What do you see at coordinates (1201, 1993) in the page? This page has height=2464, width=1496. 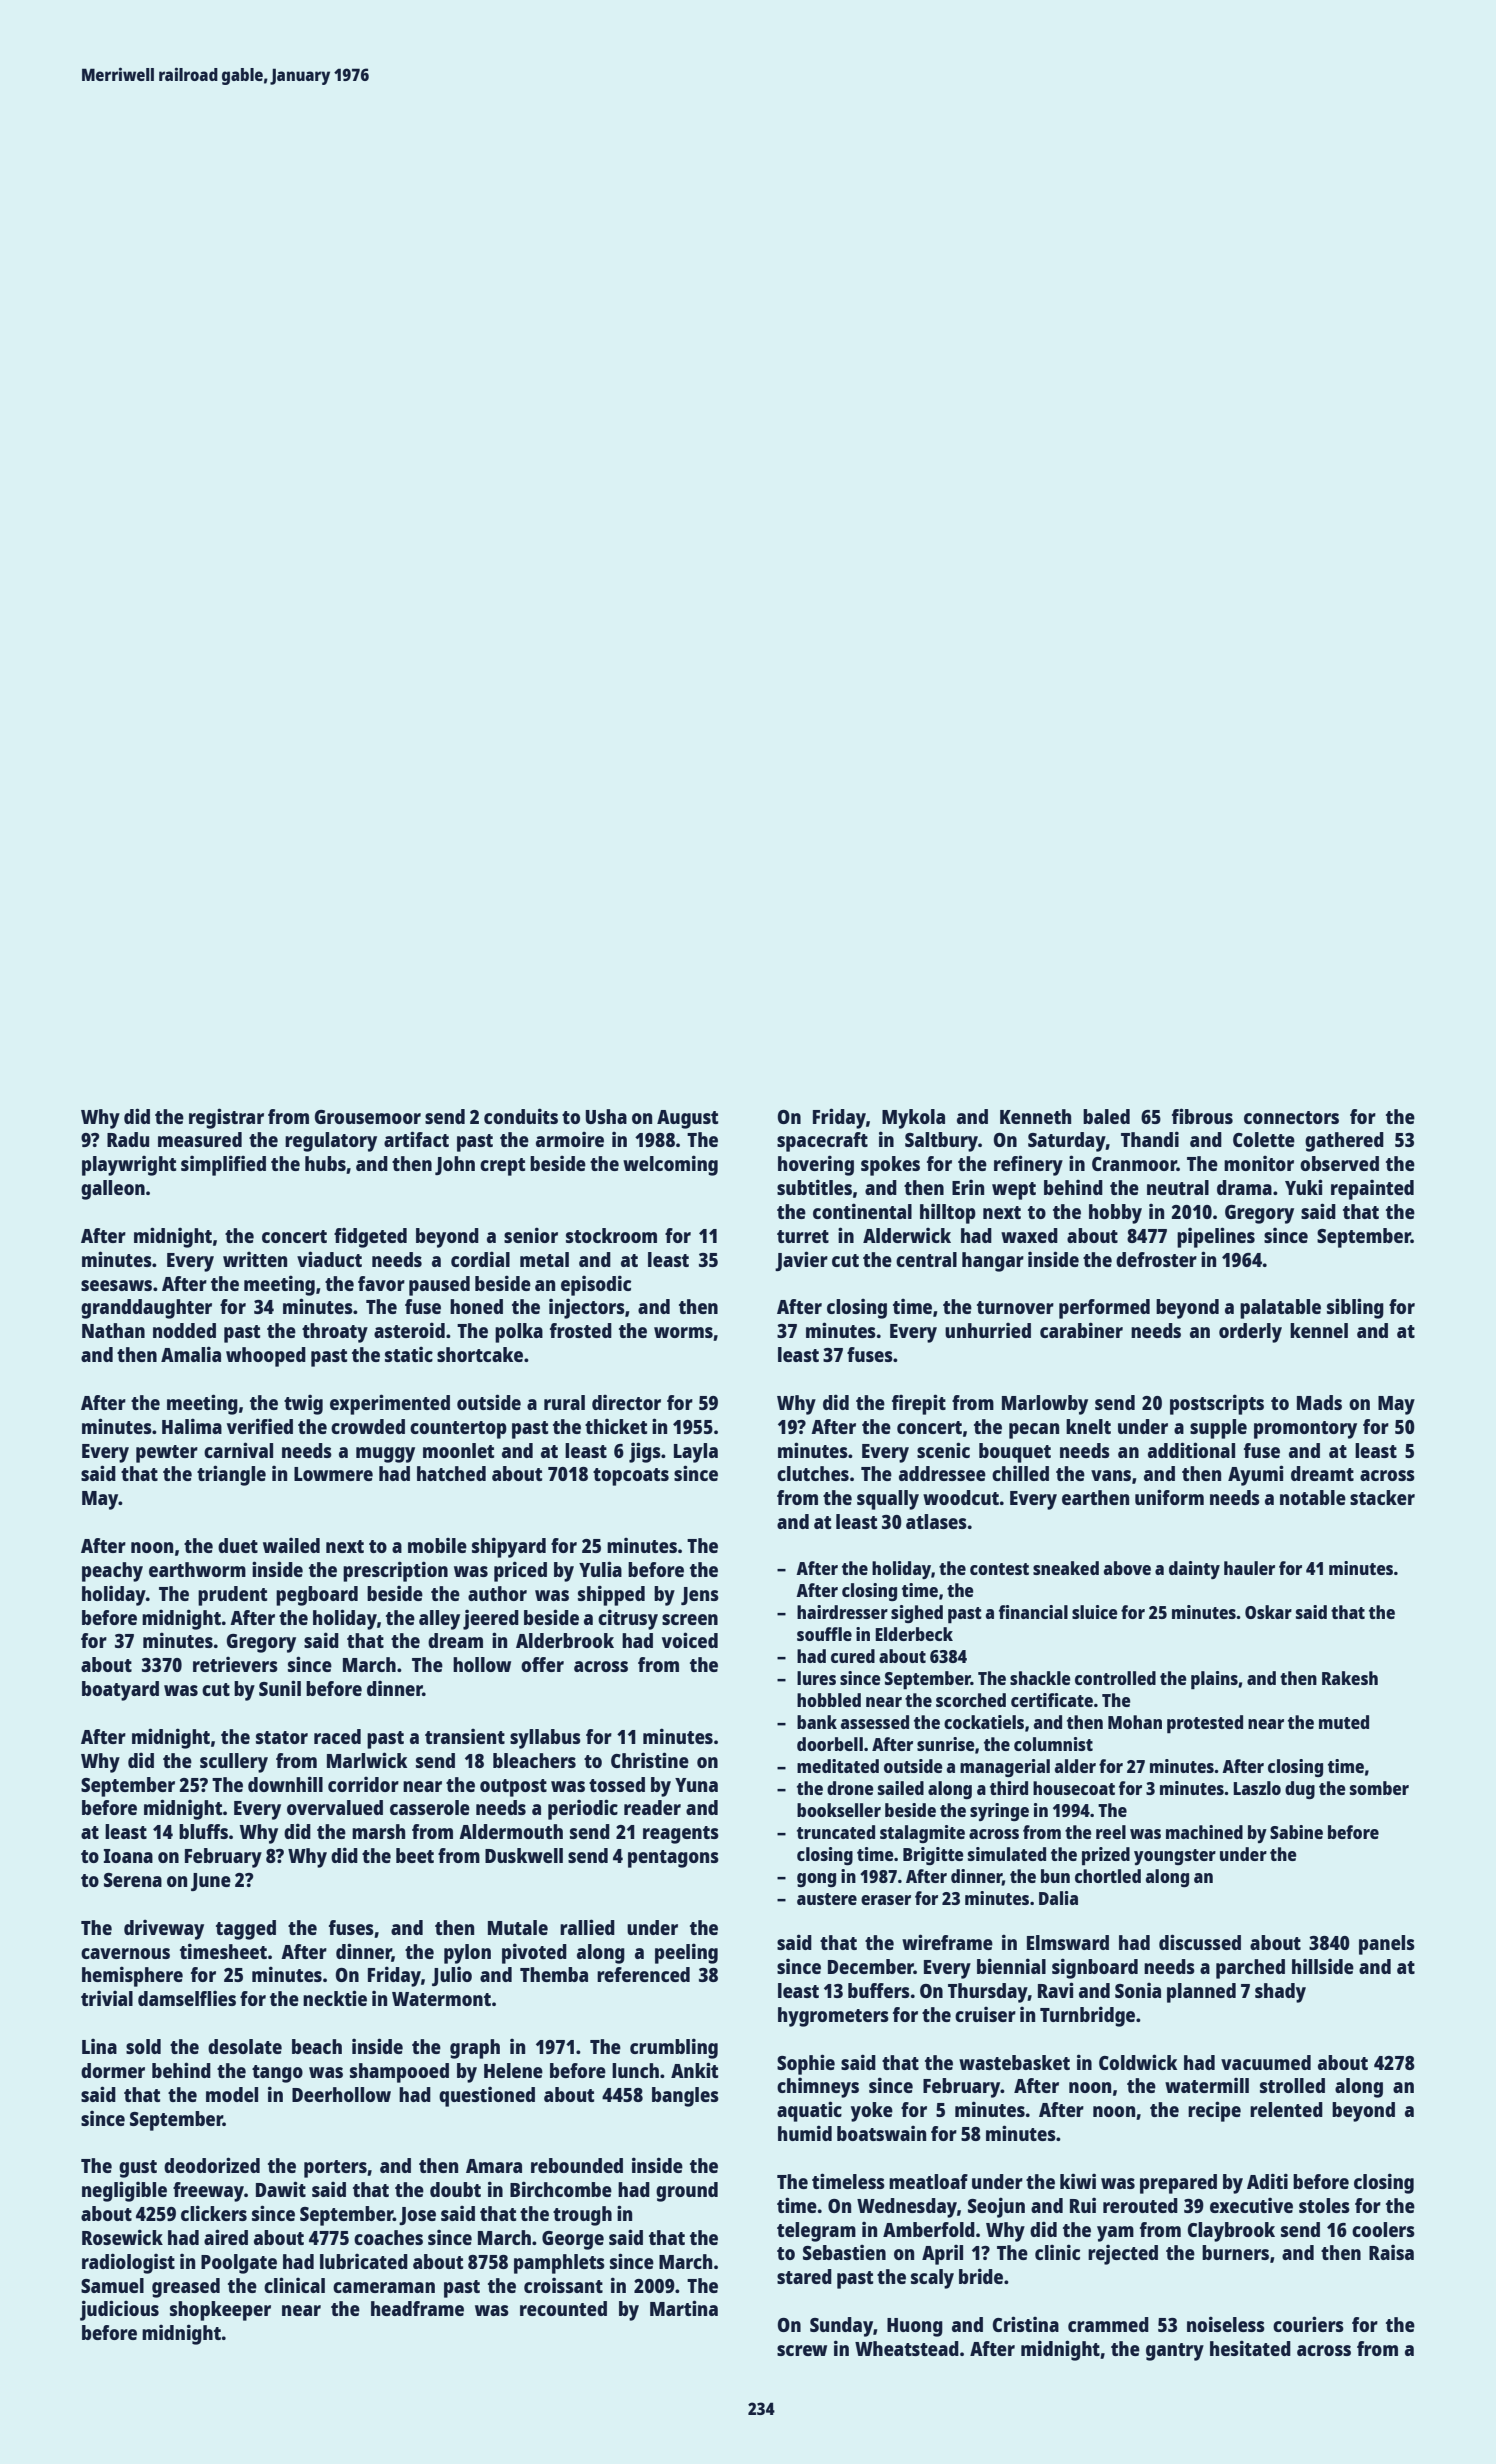 I see `planned` at bounding box center [1201, 1993].
